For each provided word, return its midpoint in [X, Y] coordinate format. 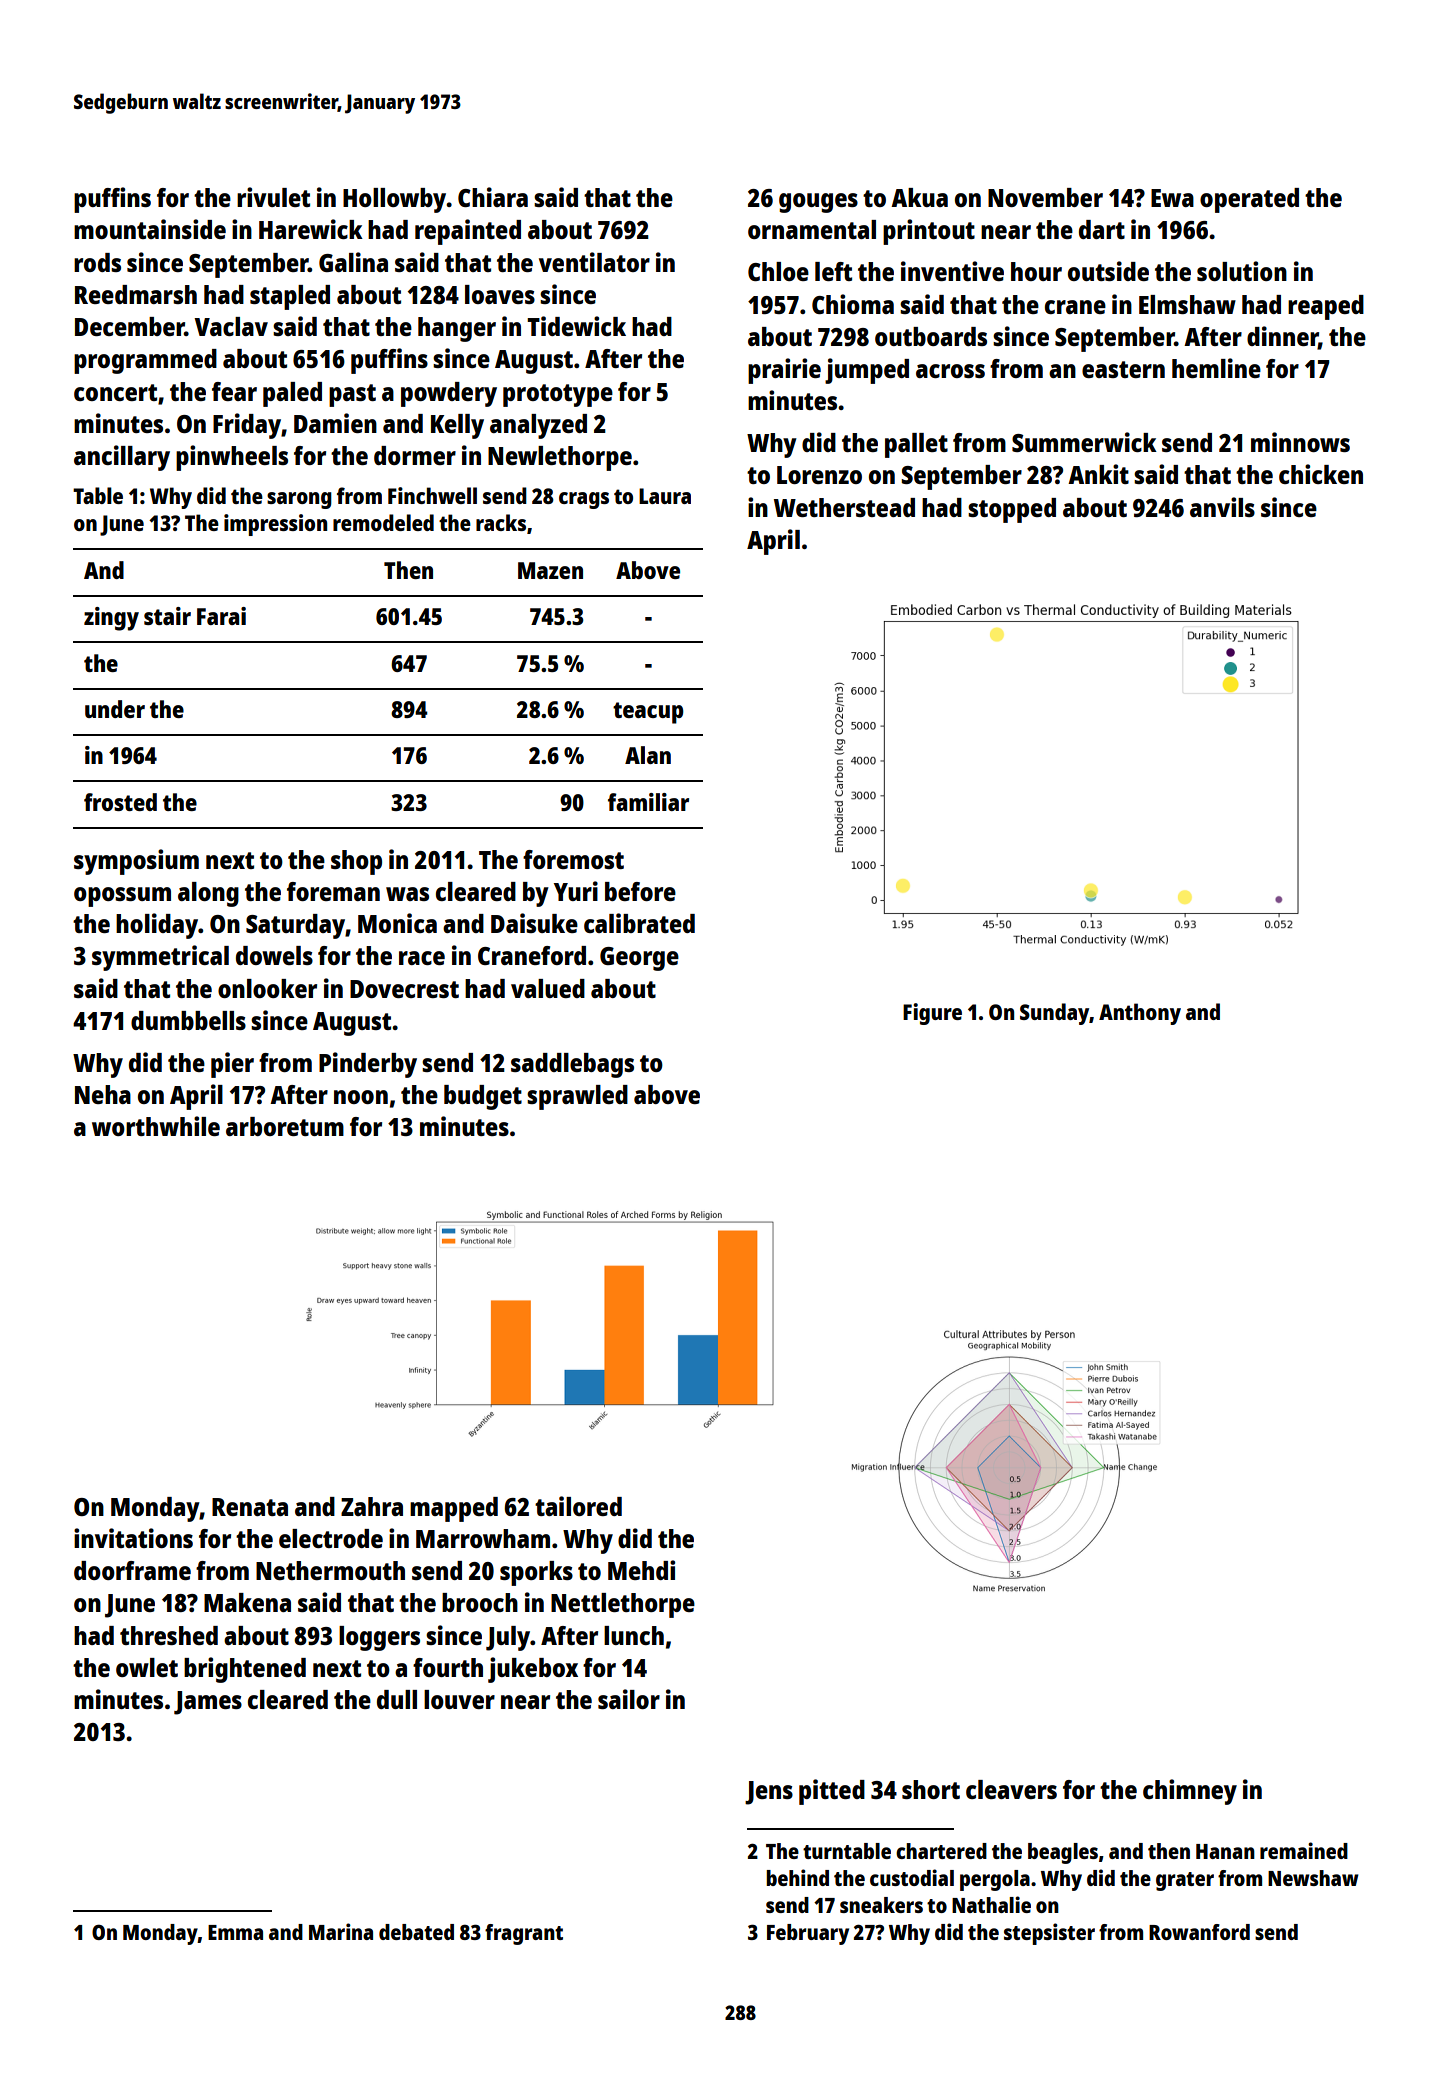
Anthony [1140, 1014]
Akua [919, 197]
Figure [932, 1014]
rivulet [273, 197]
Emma [235, 1932]
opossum [122, 897]
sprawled [577, 1097]
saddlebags [572, 1065]
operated [1249, 200]
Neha [103, 1094]
